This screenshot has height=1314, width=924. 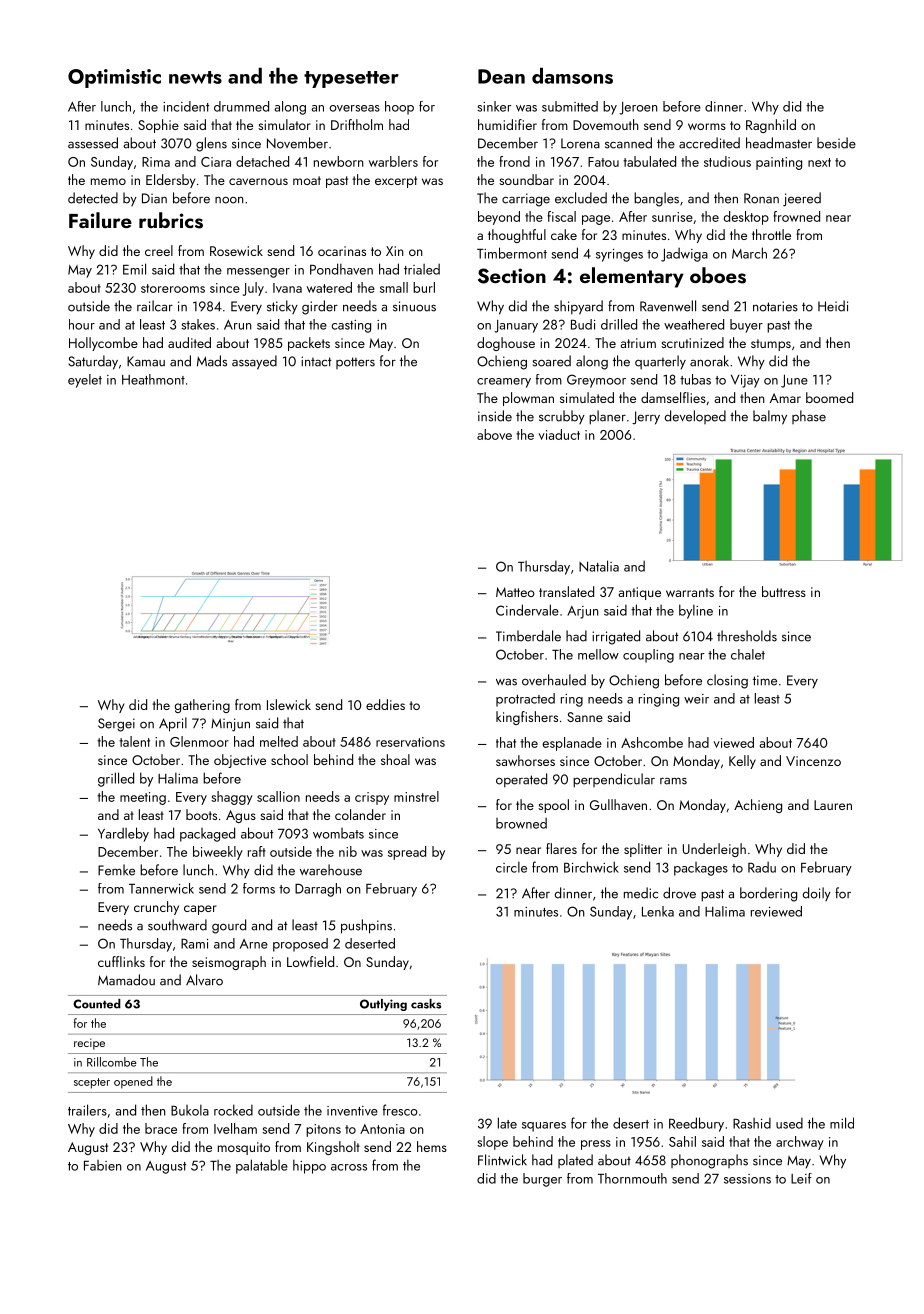 What do you see at coordinates (201, 814) in the screenshot?
I see `boots` at bounding box center [201, 814].
